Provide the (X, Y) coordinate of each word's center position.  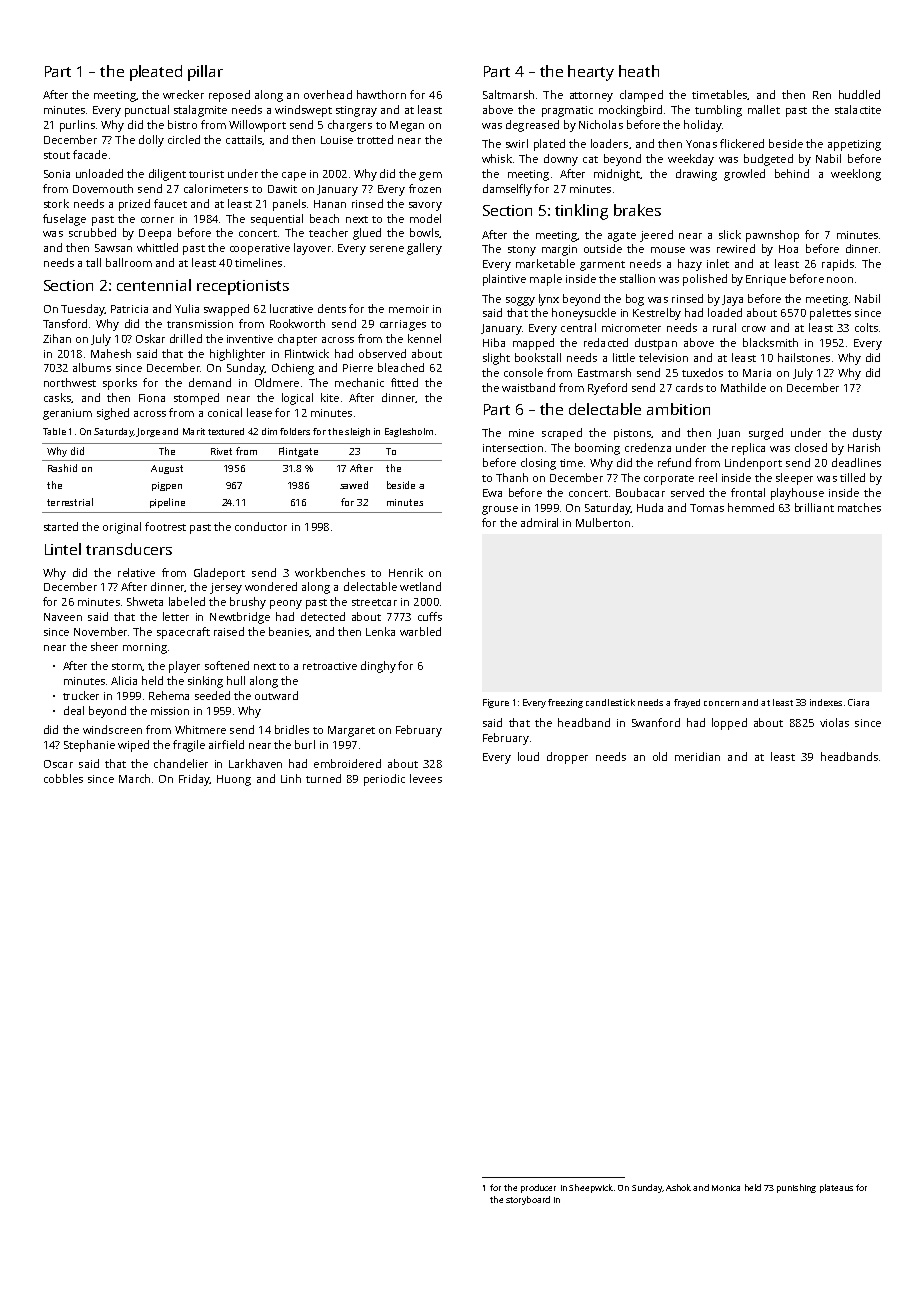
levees (426, 778)
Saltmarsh (508, 94)
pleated (156, 73)
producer (538, 1188)
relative (136, 572)
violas (834, 722)
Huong (234, 780)
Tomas (707, 508)
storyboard (528, 1200)
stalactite (858, 109)
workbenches (330, 572)
